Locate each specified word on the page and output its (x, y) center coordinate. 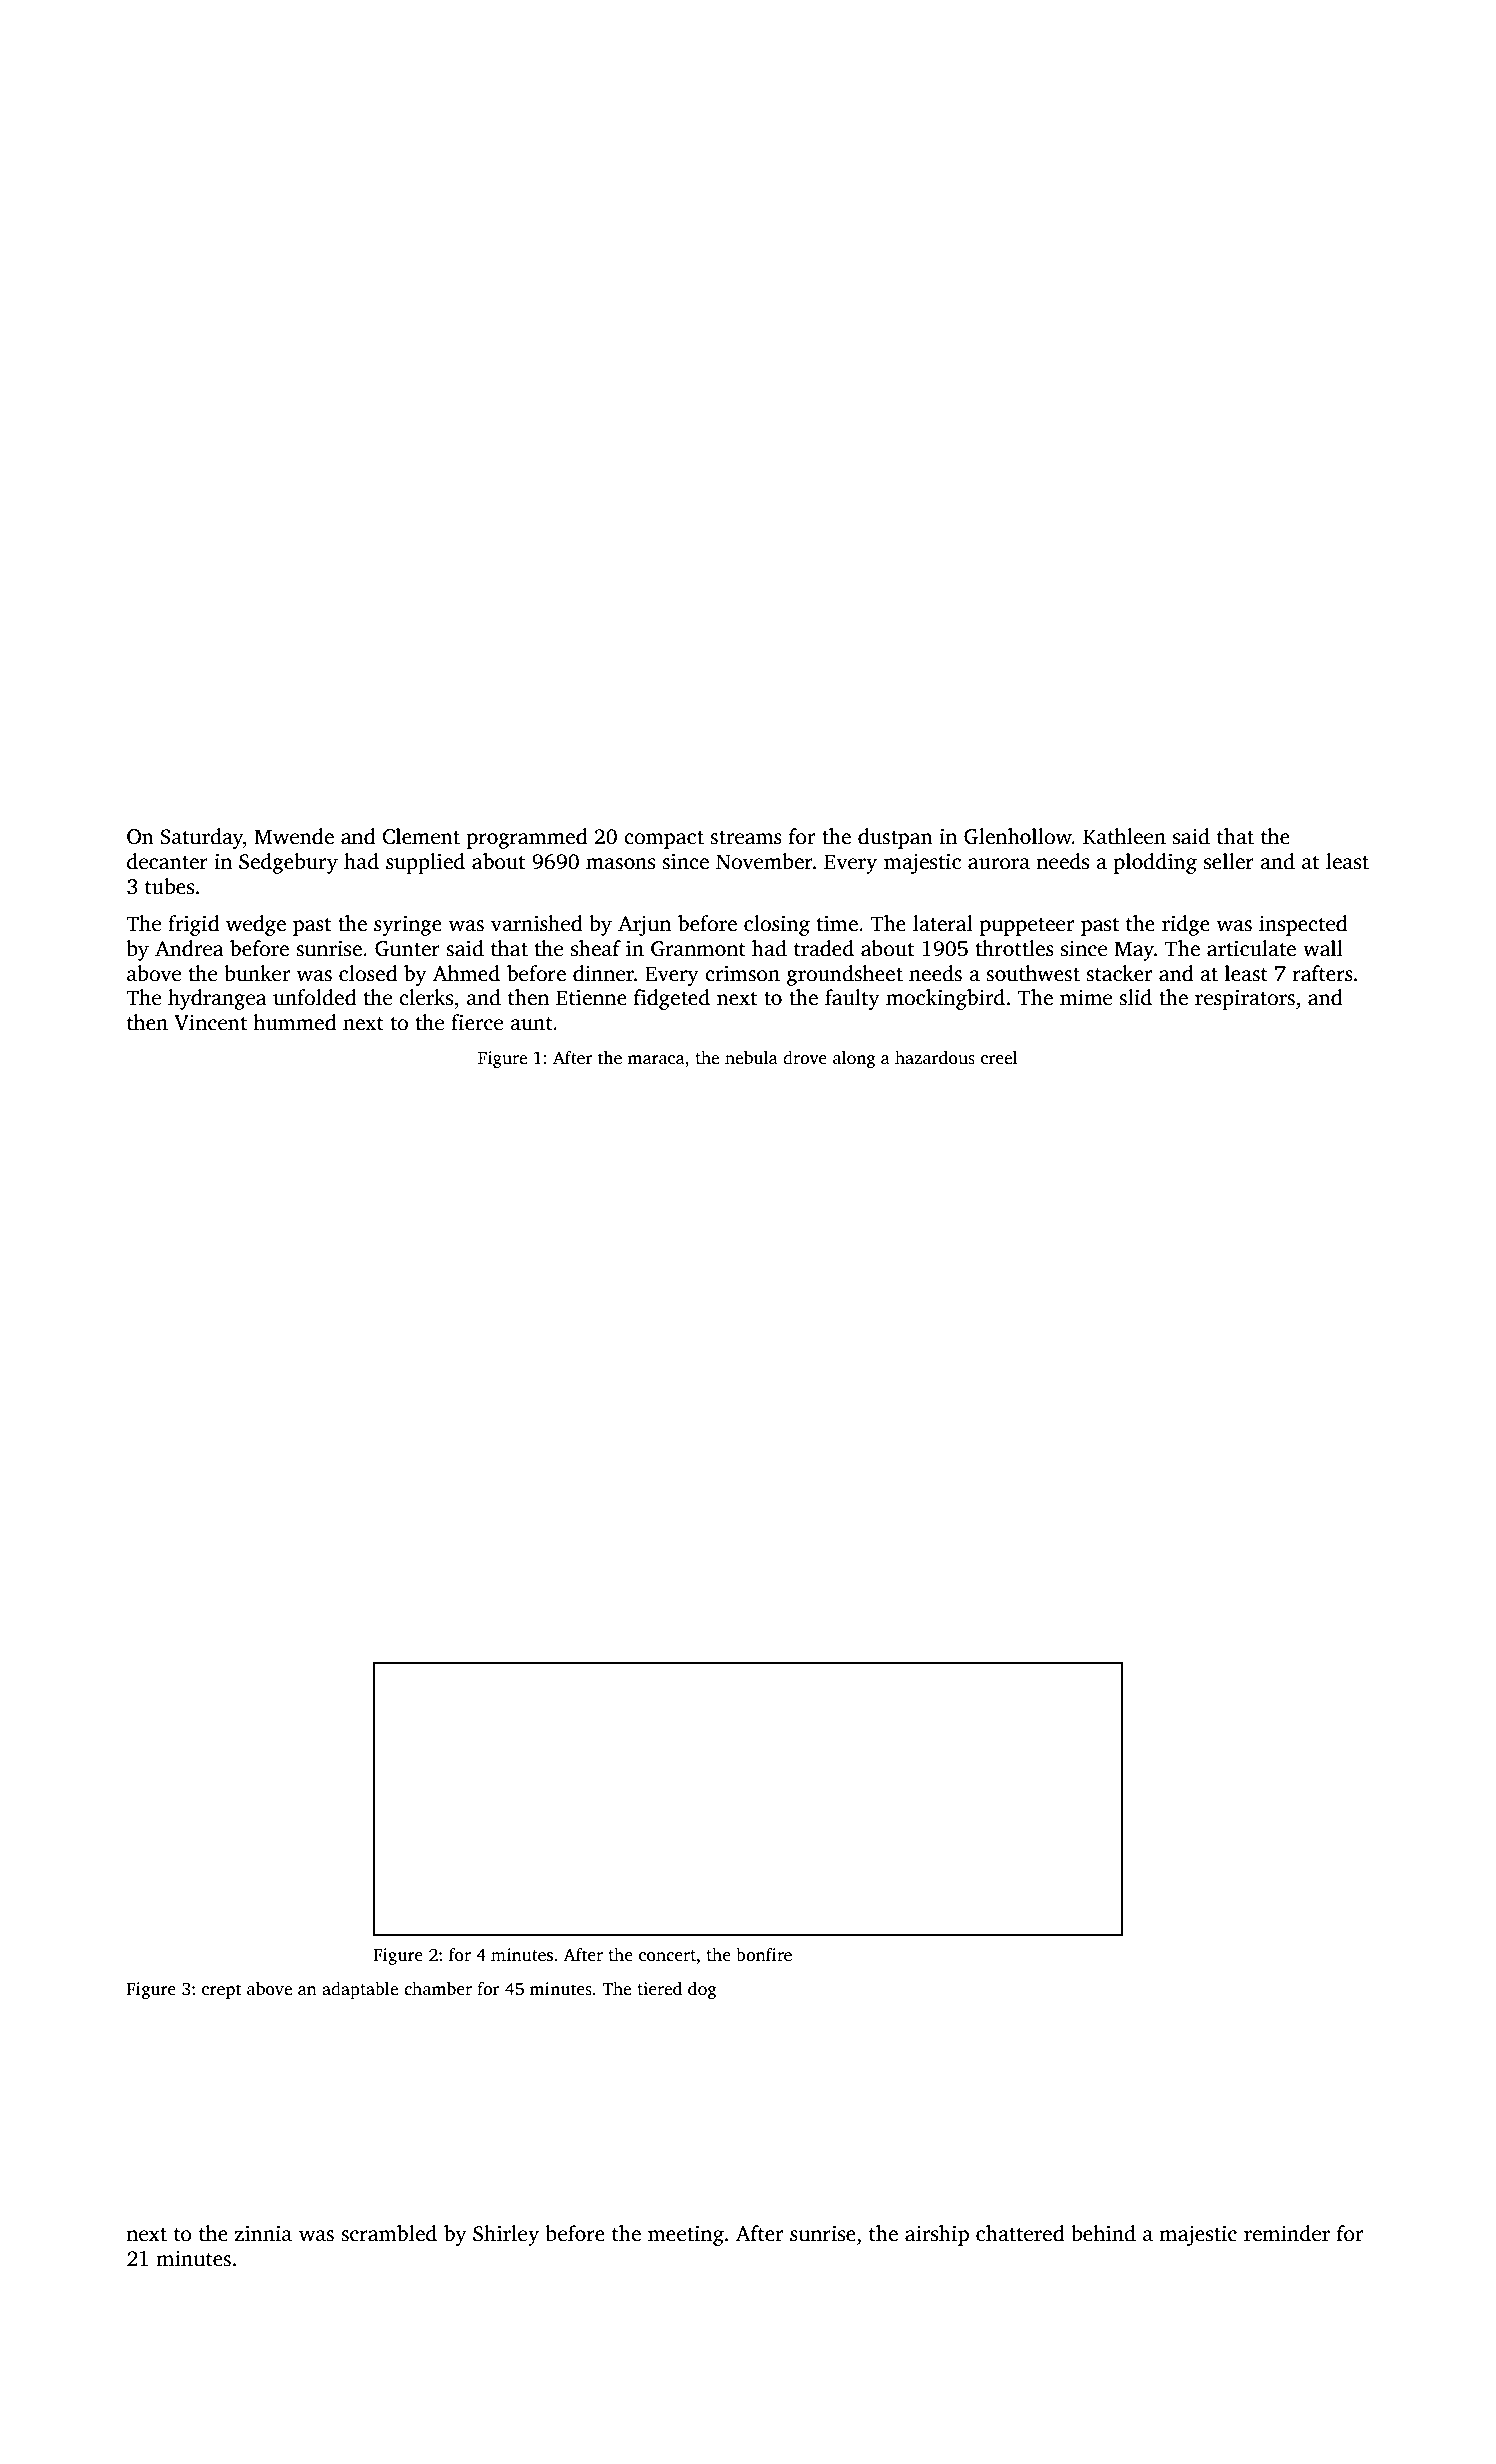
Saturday (201, 838)
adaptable (360, 1990)
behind (1103, 2233)
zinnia (263, 2233)
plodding (1155, 863)
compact (664, 840)
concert (667, 1956)
